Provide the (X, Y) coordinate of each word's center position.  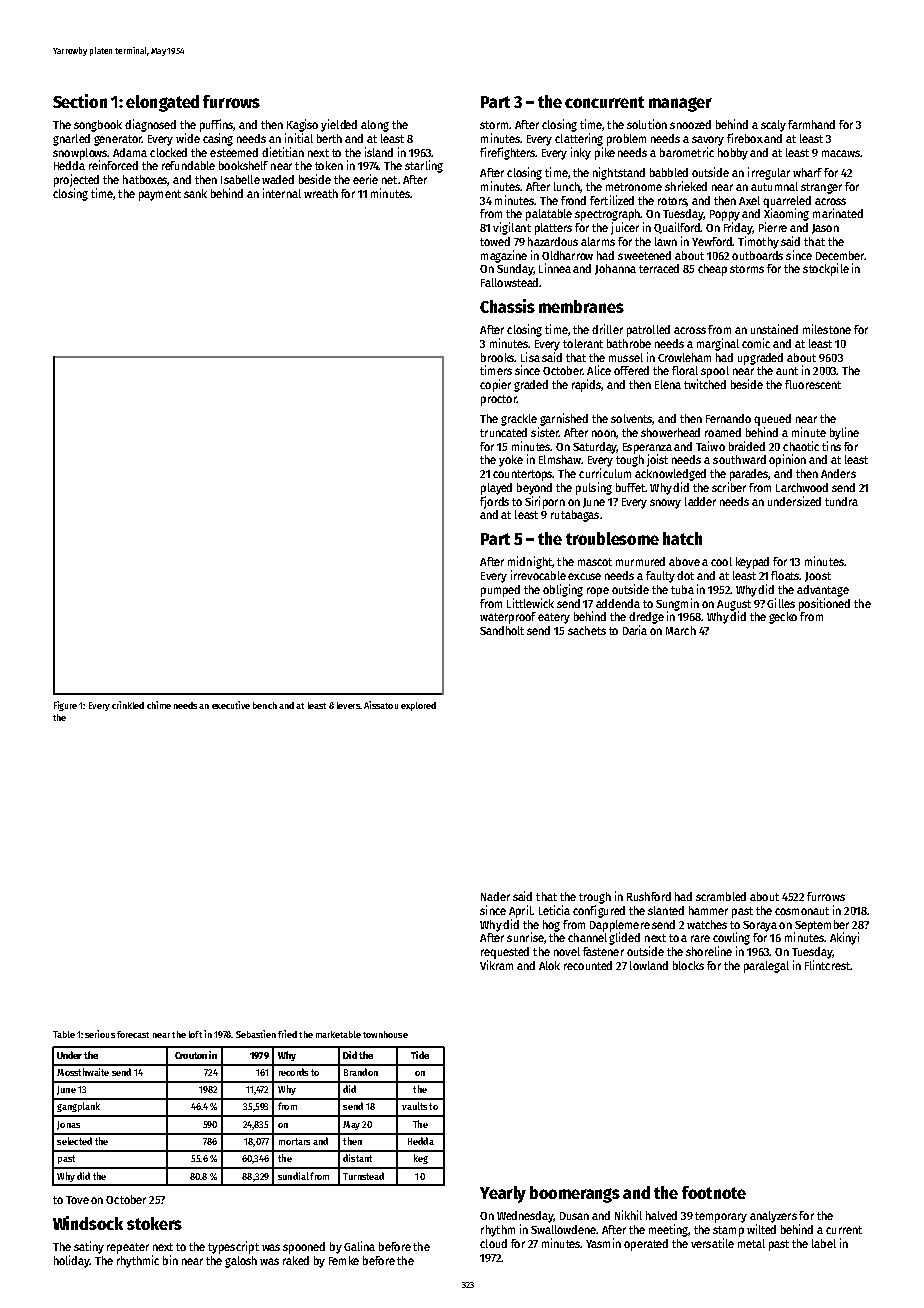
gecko (783, 618)
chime (159, 705)
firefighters (508, 153)
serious (100, 1034)
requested (505, 953)
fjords (494, 502)
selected (74, 1141)
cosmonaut (802, 911)
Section (80, 101)
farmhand (811, 124)
